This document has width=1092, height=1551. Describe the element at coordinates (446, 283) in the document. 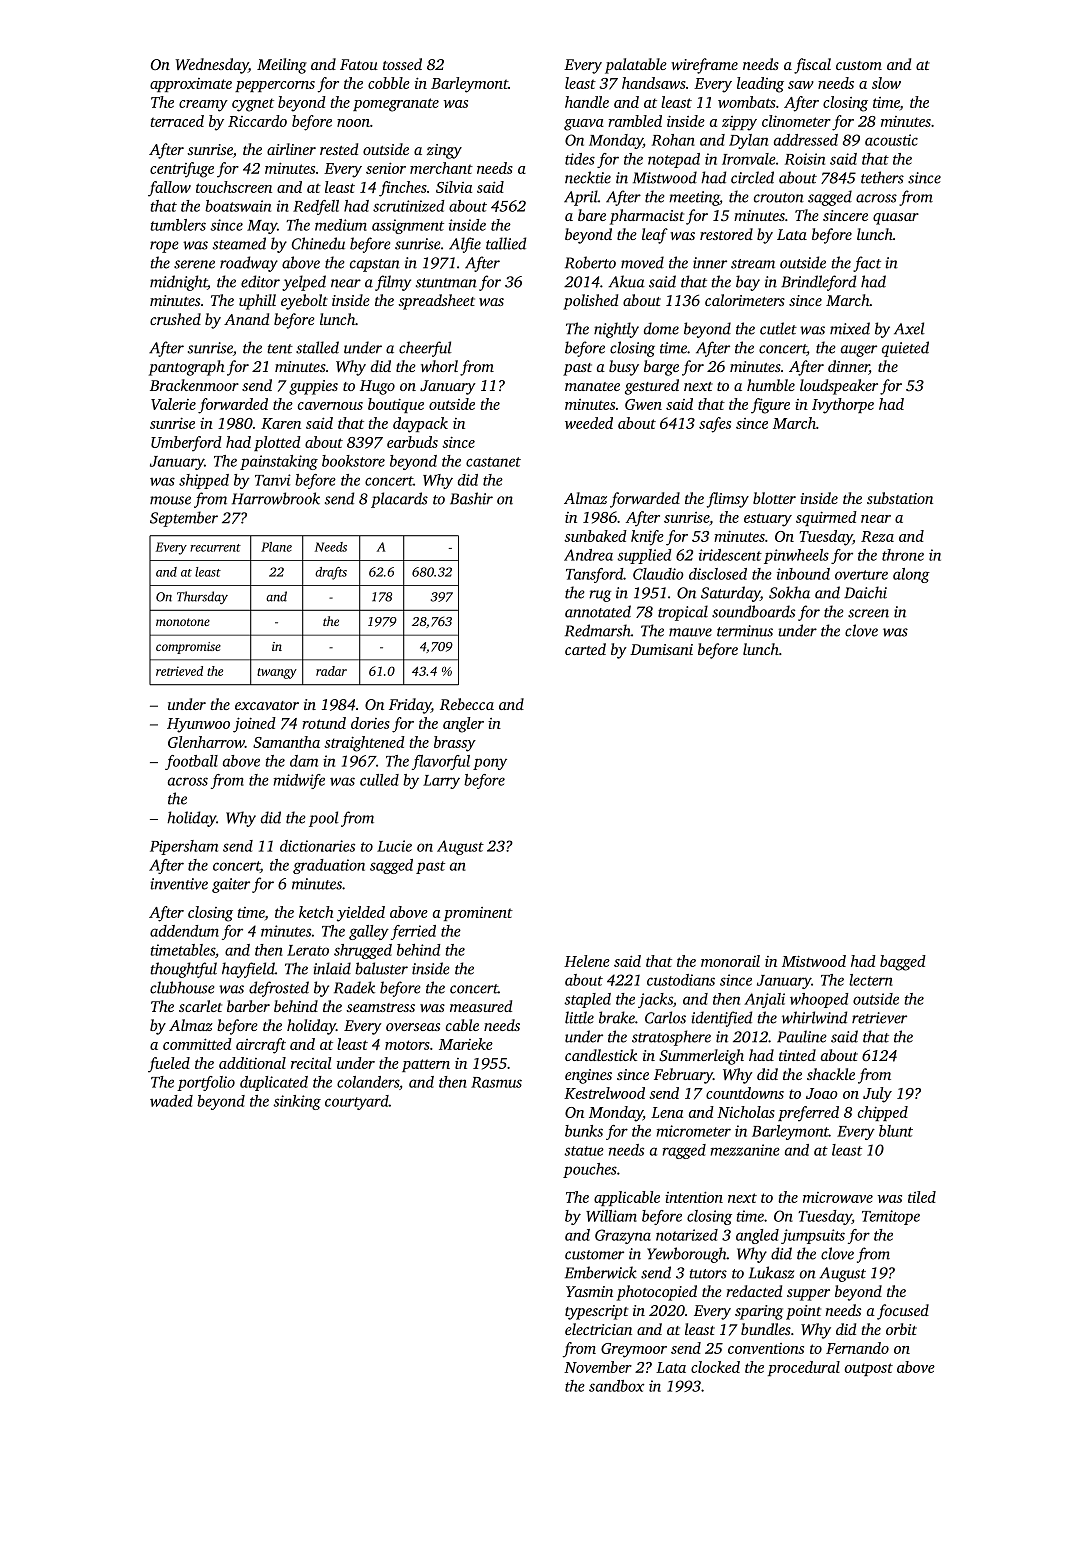

I see `stuntman` at that location.
